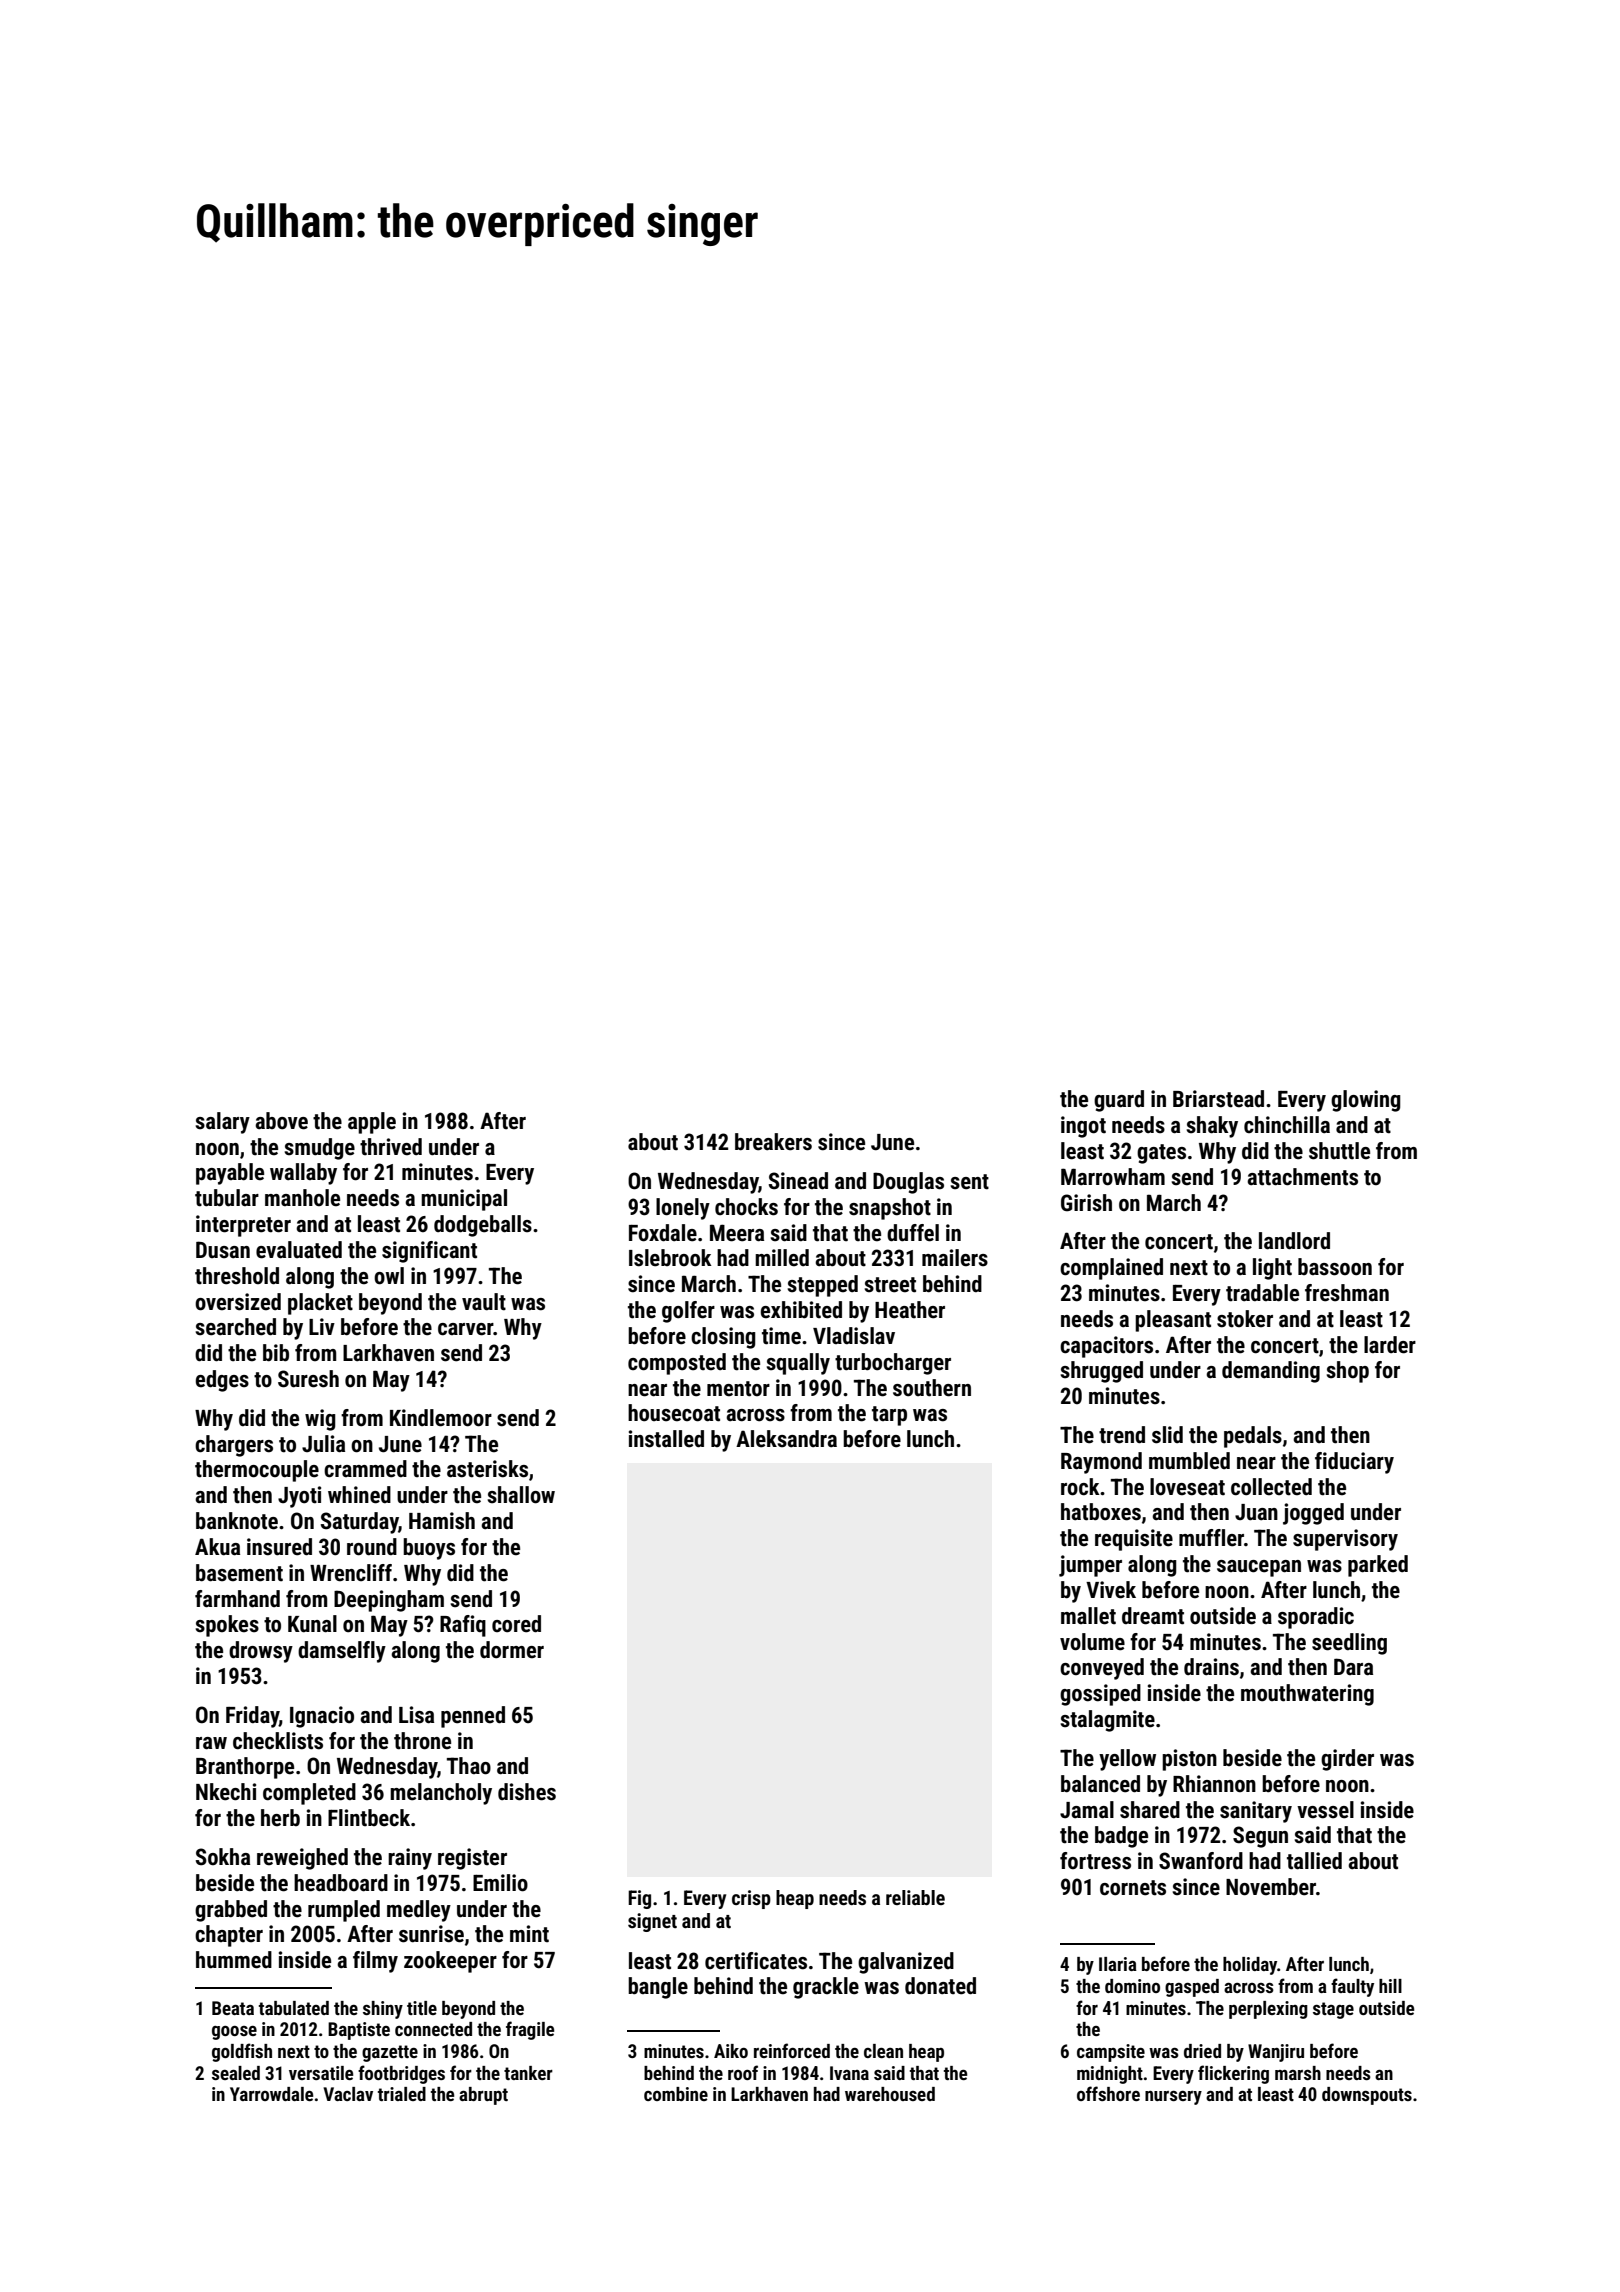 The image size is (1620, 2292). I want to click on volume, so click(1092, 1642).
